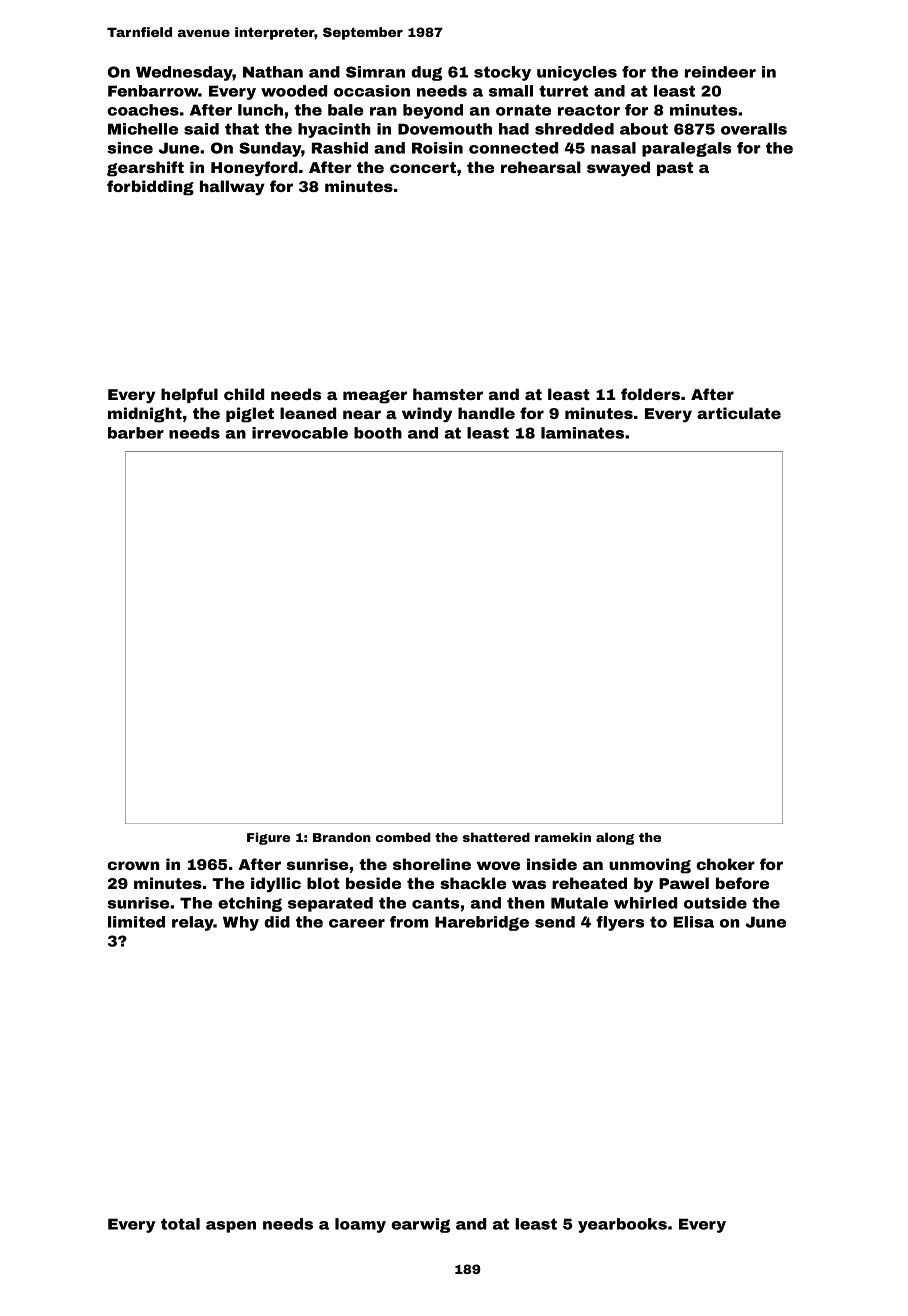  I want to click on Figure, so click(268, 838).
